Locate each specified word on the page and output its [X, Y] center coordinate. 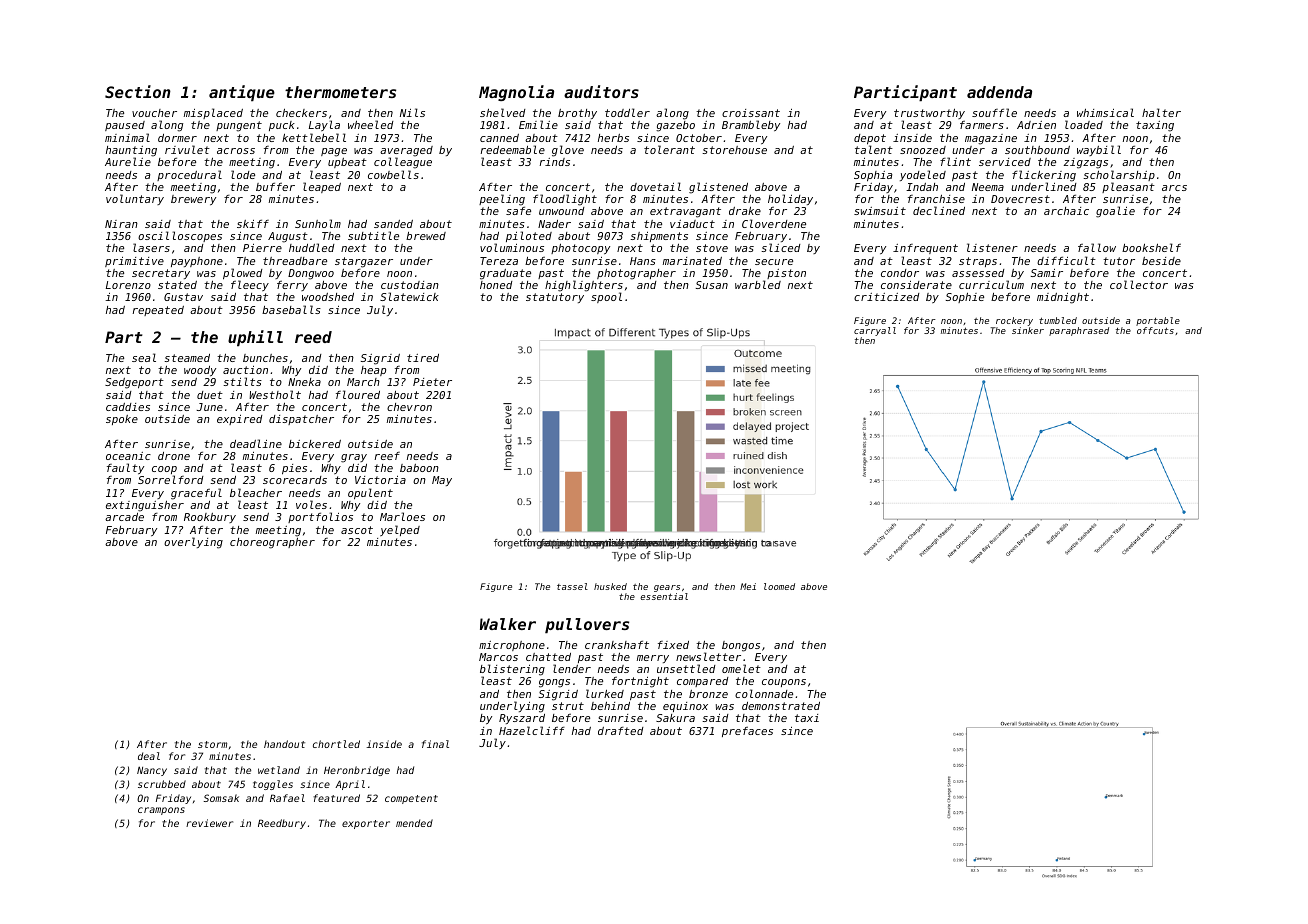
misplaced [213, 113]
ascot [357, 530]
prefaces [747, 731]
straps [978, 262]
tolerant [669, 149]
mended [414, 823]
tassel [572, 586]
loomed [779, 586]
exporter [366, 824]
